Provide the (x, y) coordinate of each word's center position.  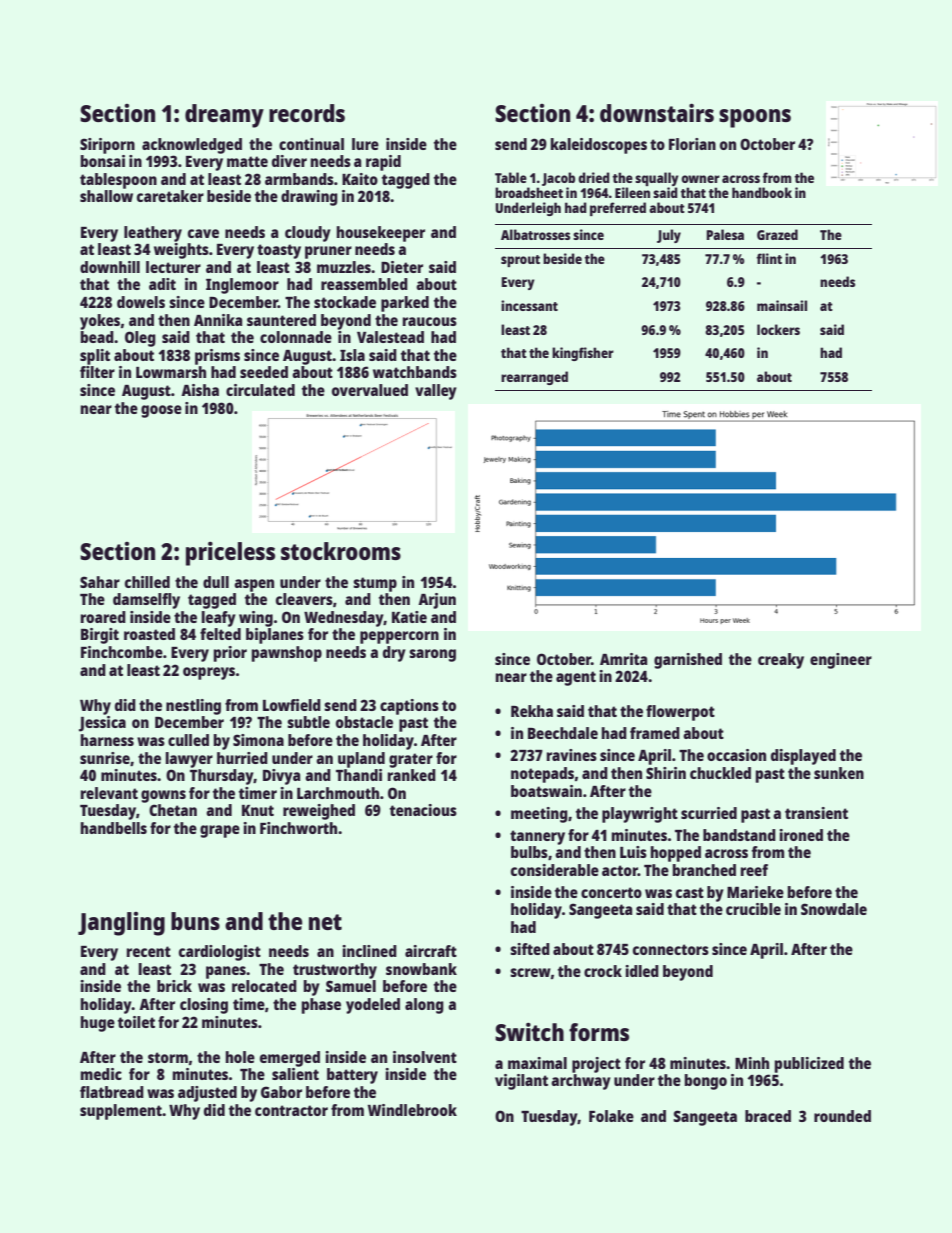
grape (220, 831)
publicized (809, 1065)
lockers (778, 329)
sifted (530, 949)
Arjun (437, 601)
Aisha (200, 390)
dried (594, 177)
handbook (762, 192)
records (307, 113)
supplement (121, 1112)
